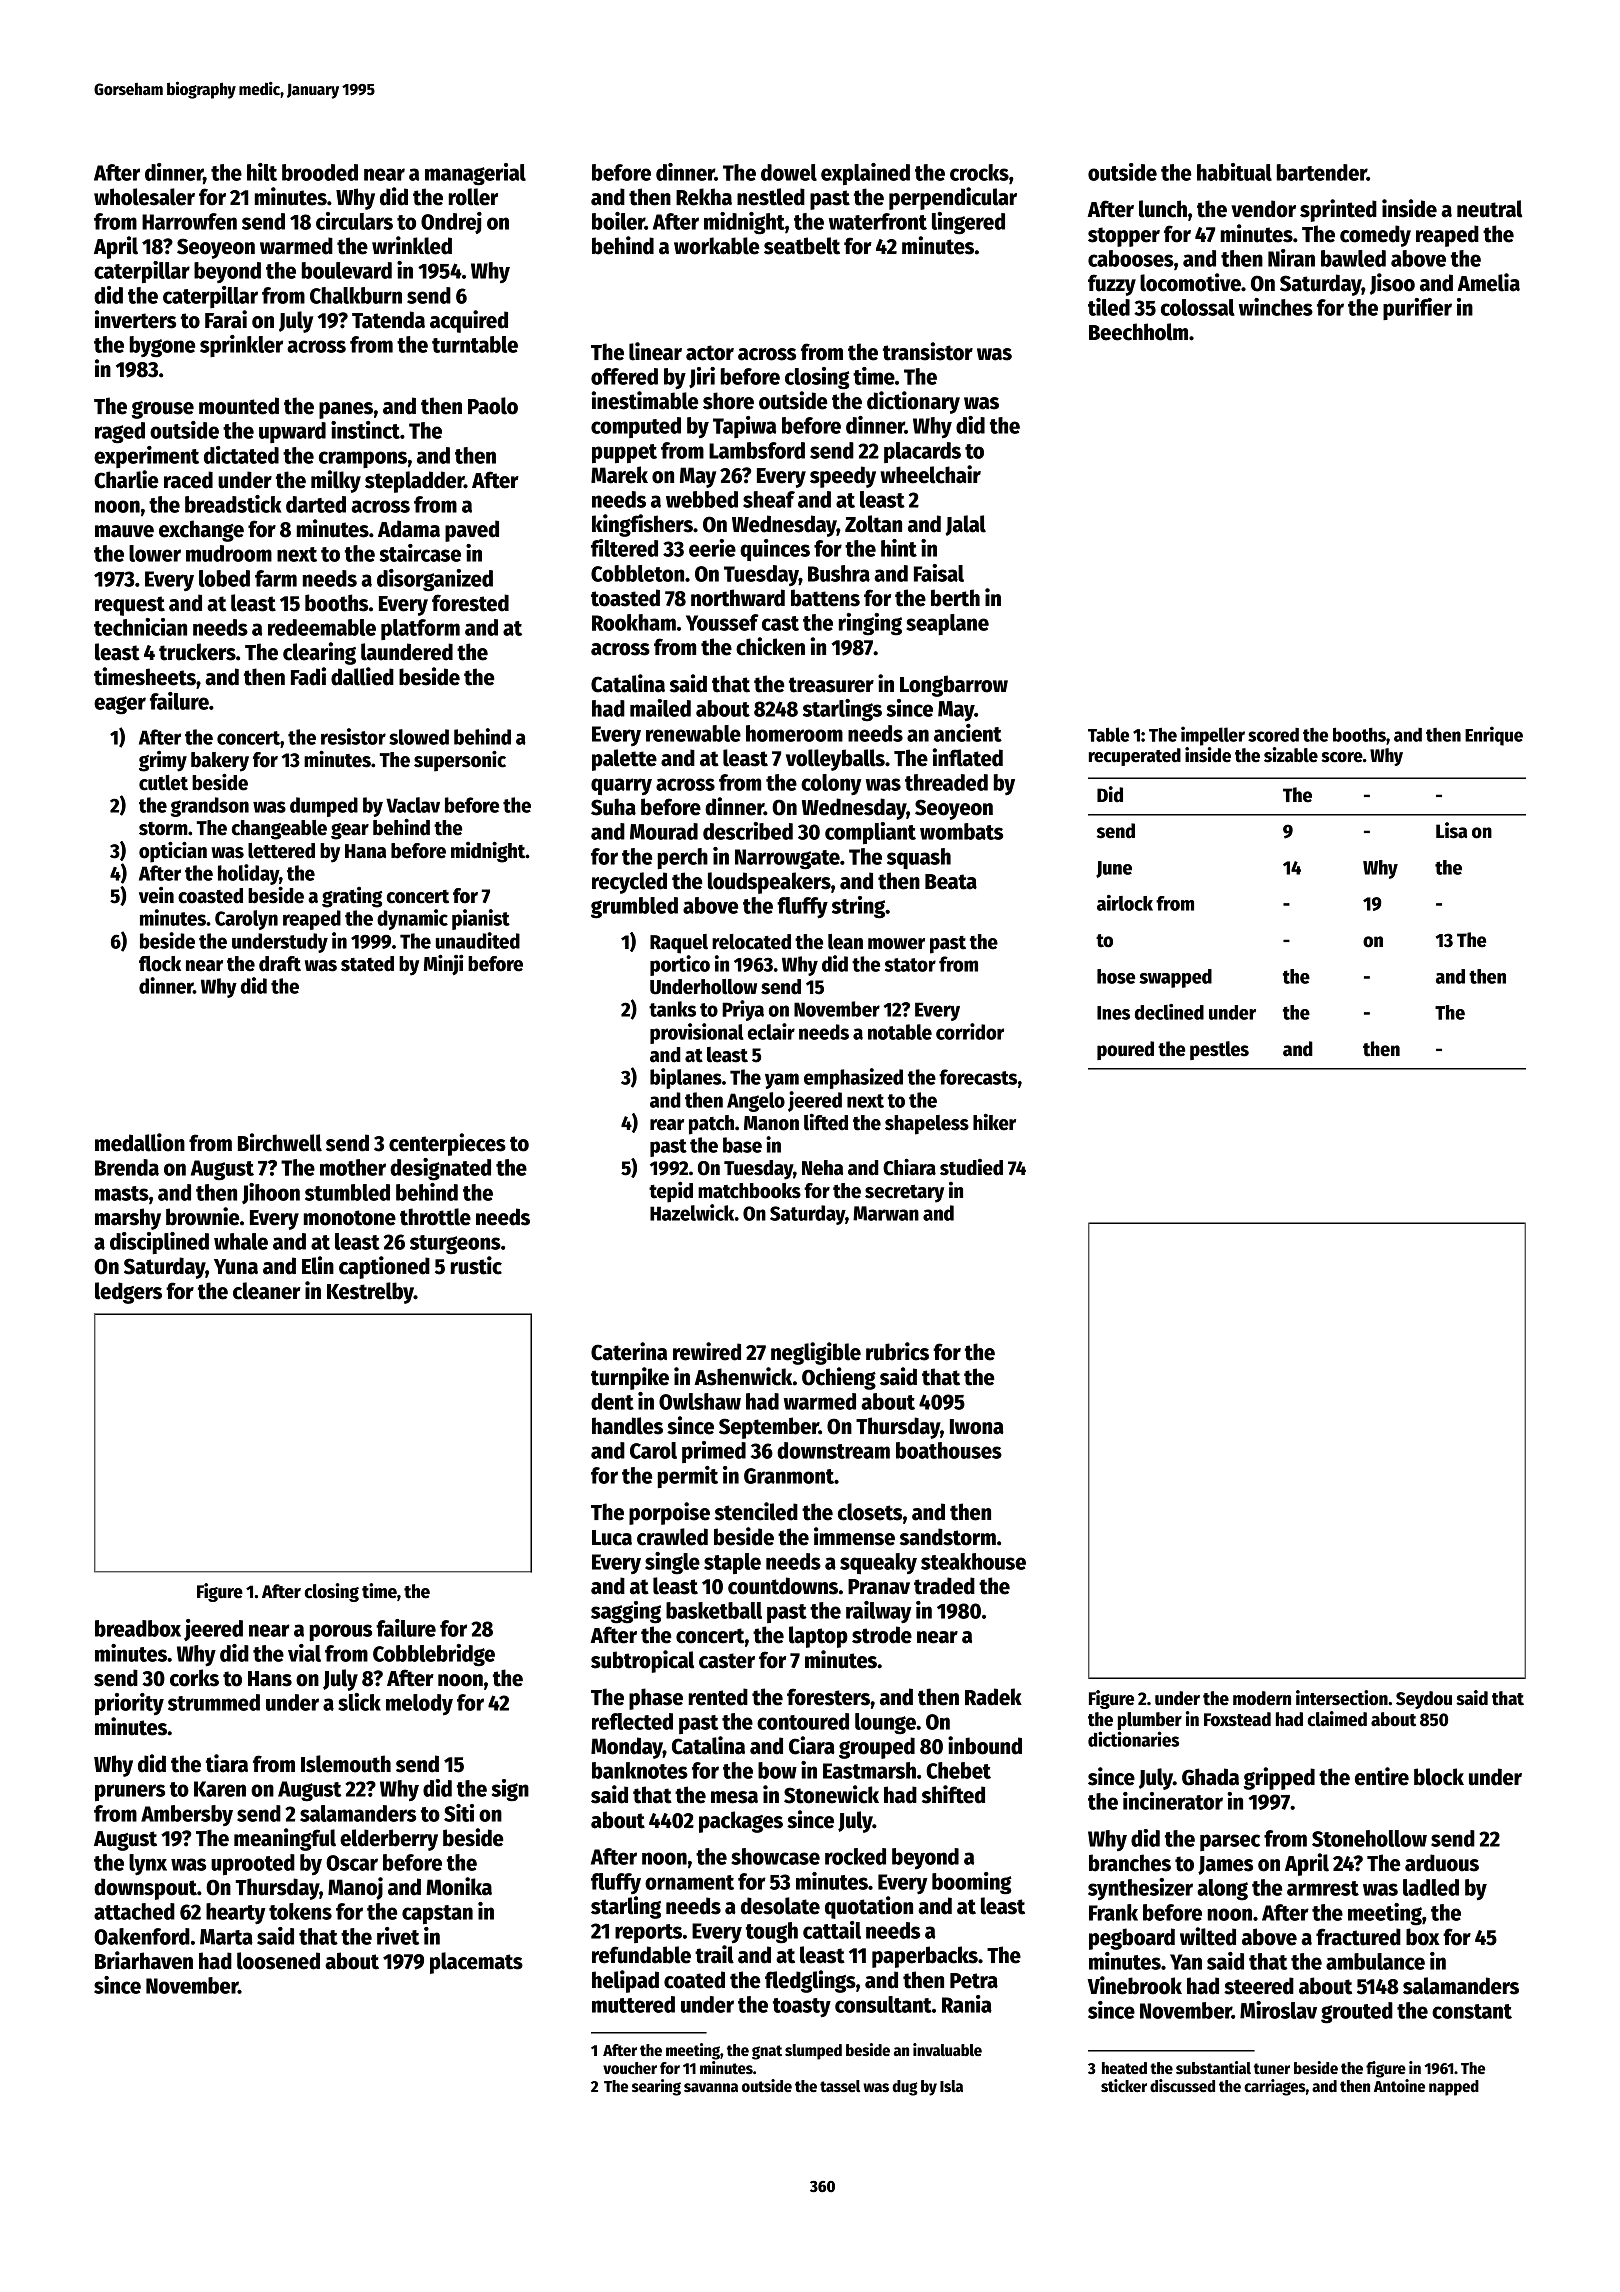 The width and height of the page is (1620, 2292). What do you see at coordinates (831, 685) in the page?
I see `treasurer` at bounding box center [831, 685].
